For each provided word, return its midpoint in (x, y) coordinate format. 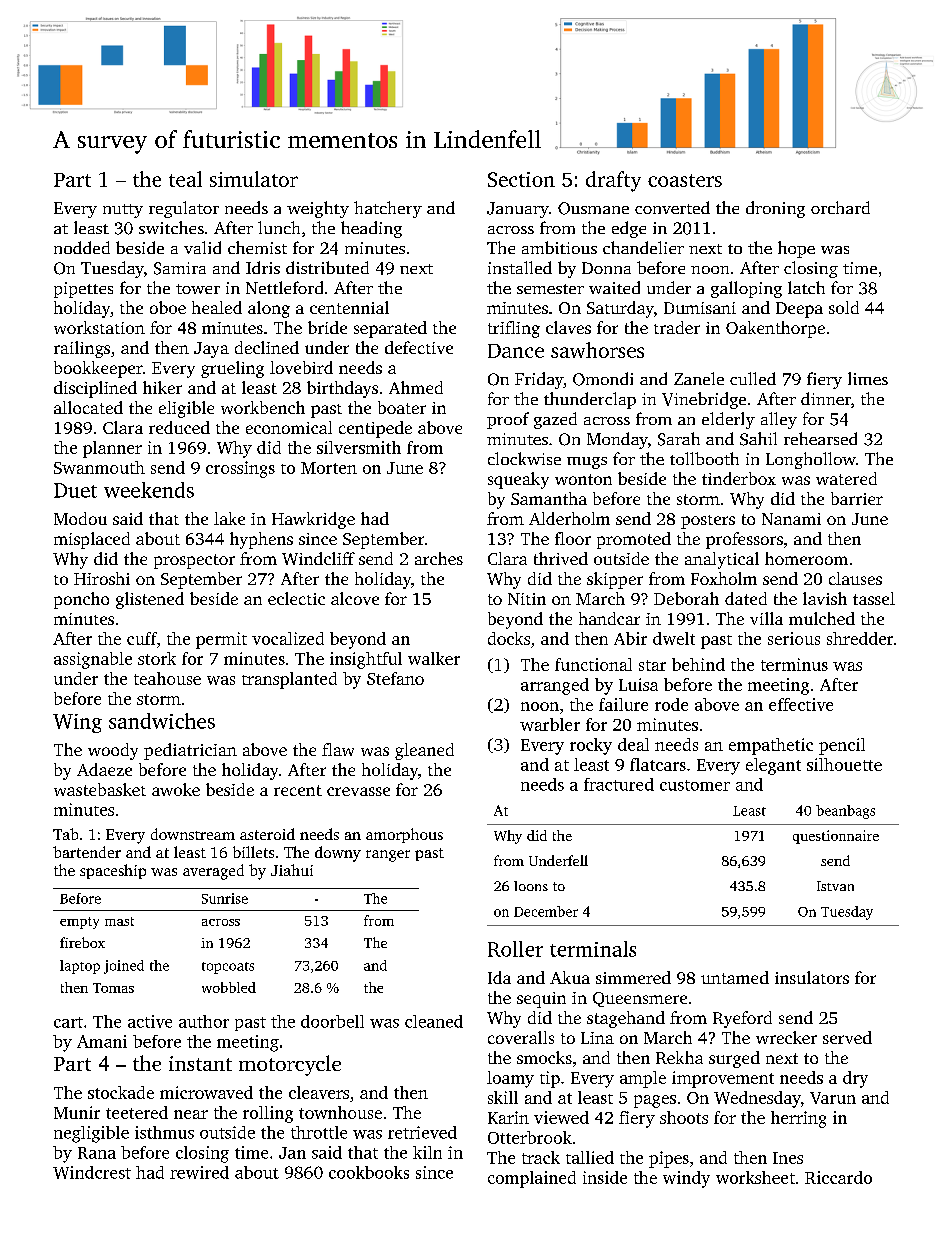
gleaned (424, 751)
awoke (176, 789)
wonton (583, 479)
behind (698, 664)
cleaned (434, 1021)
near (191, 1114)
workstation (99, 327)
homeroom (806, 558)
